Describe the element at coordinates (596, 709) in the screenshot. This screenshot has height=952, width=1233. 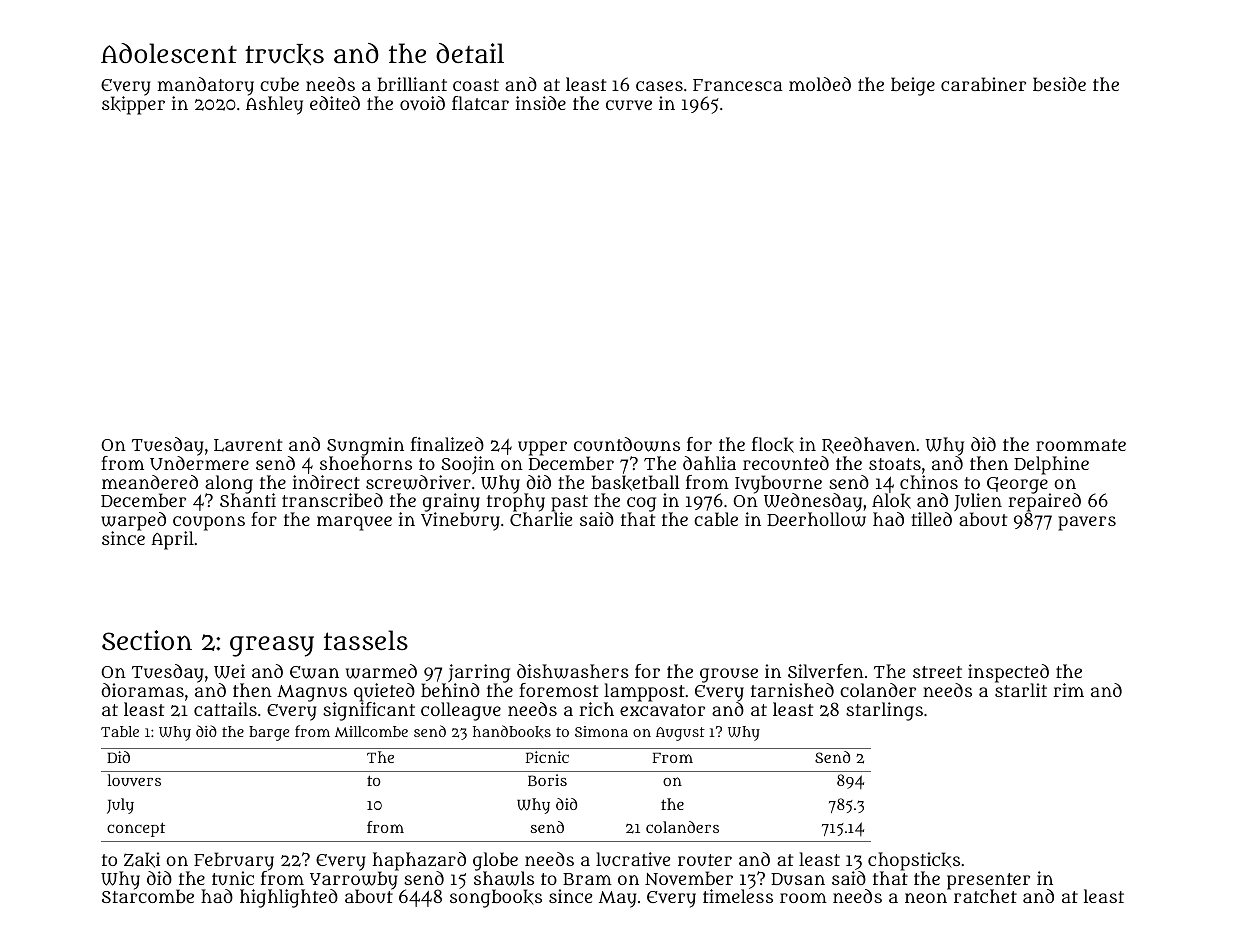
I see `rich` at that location.
